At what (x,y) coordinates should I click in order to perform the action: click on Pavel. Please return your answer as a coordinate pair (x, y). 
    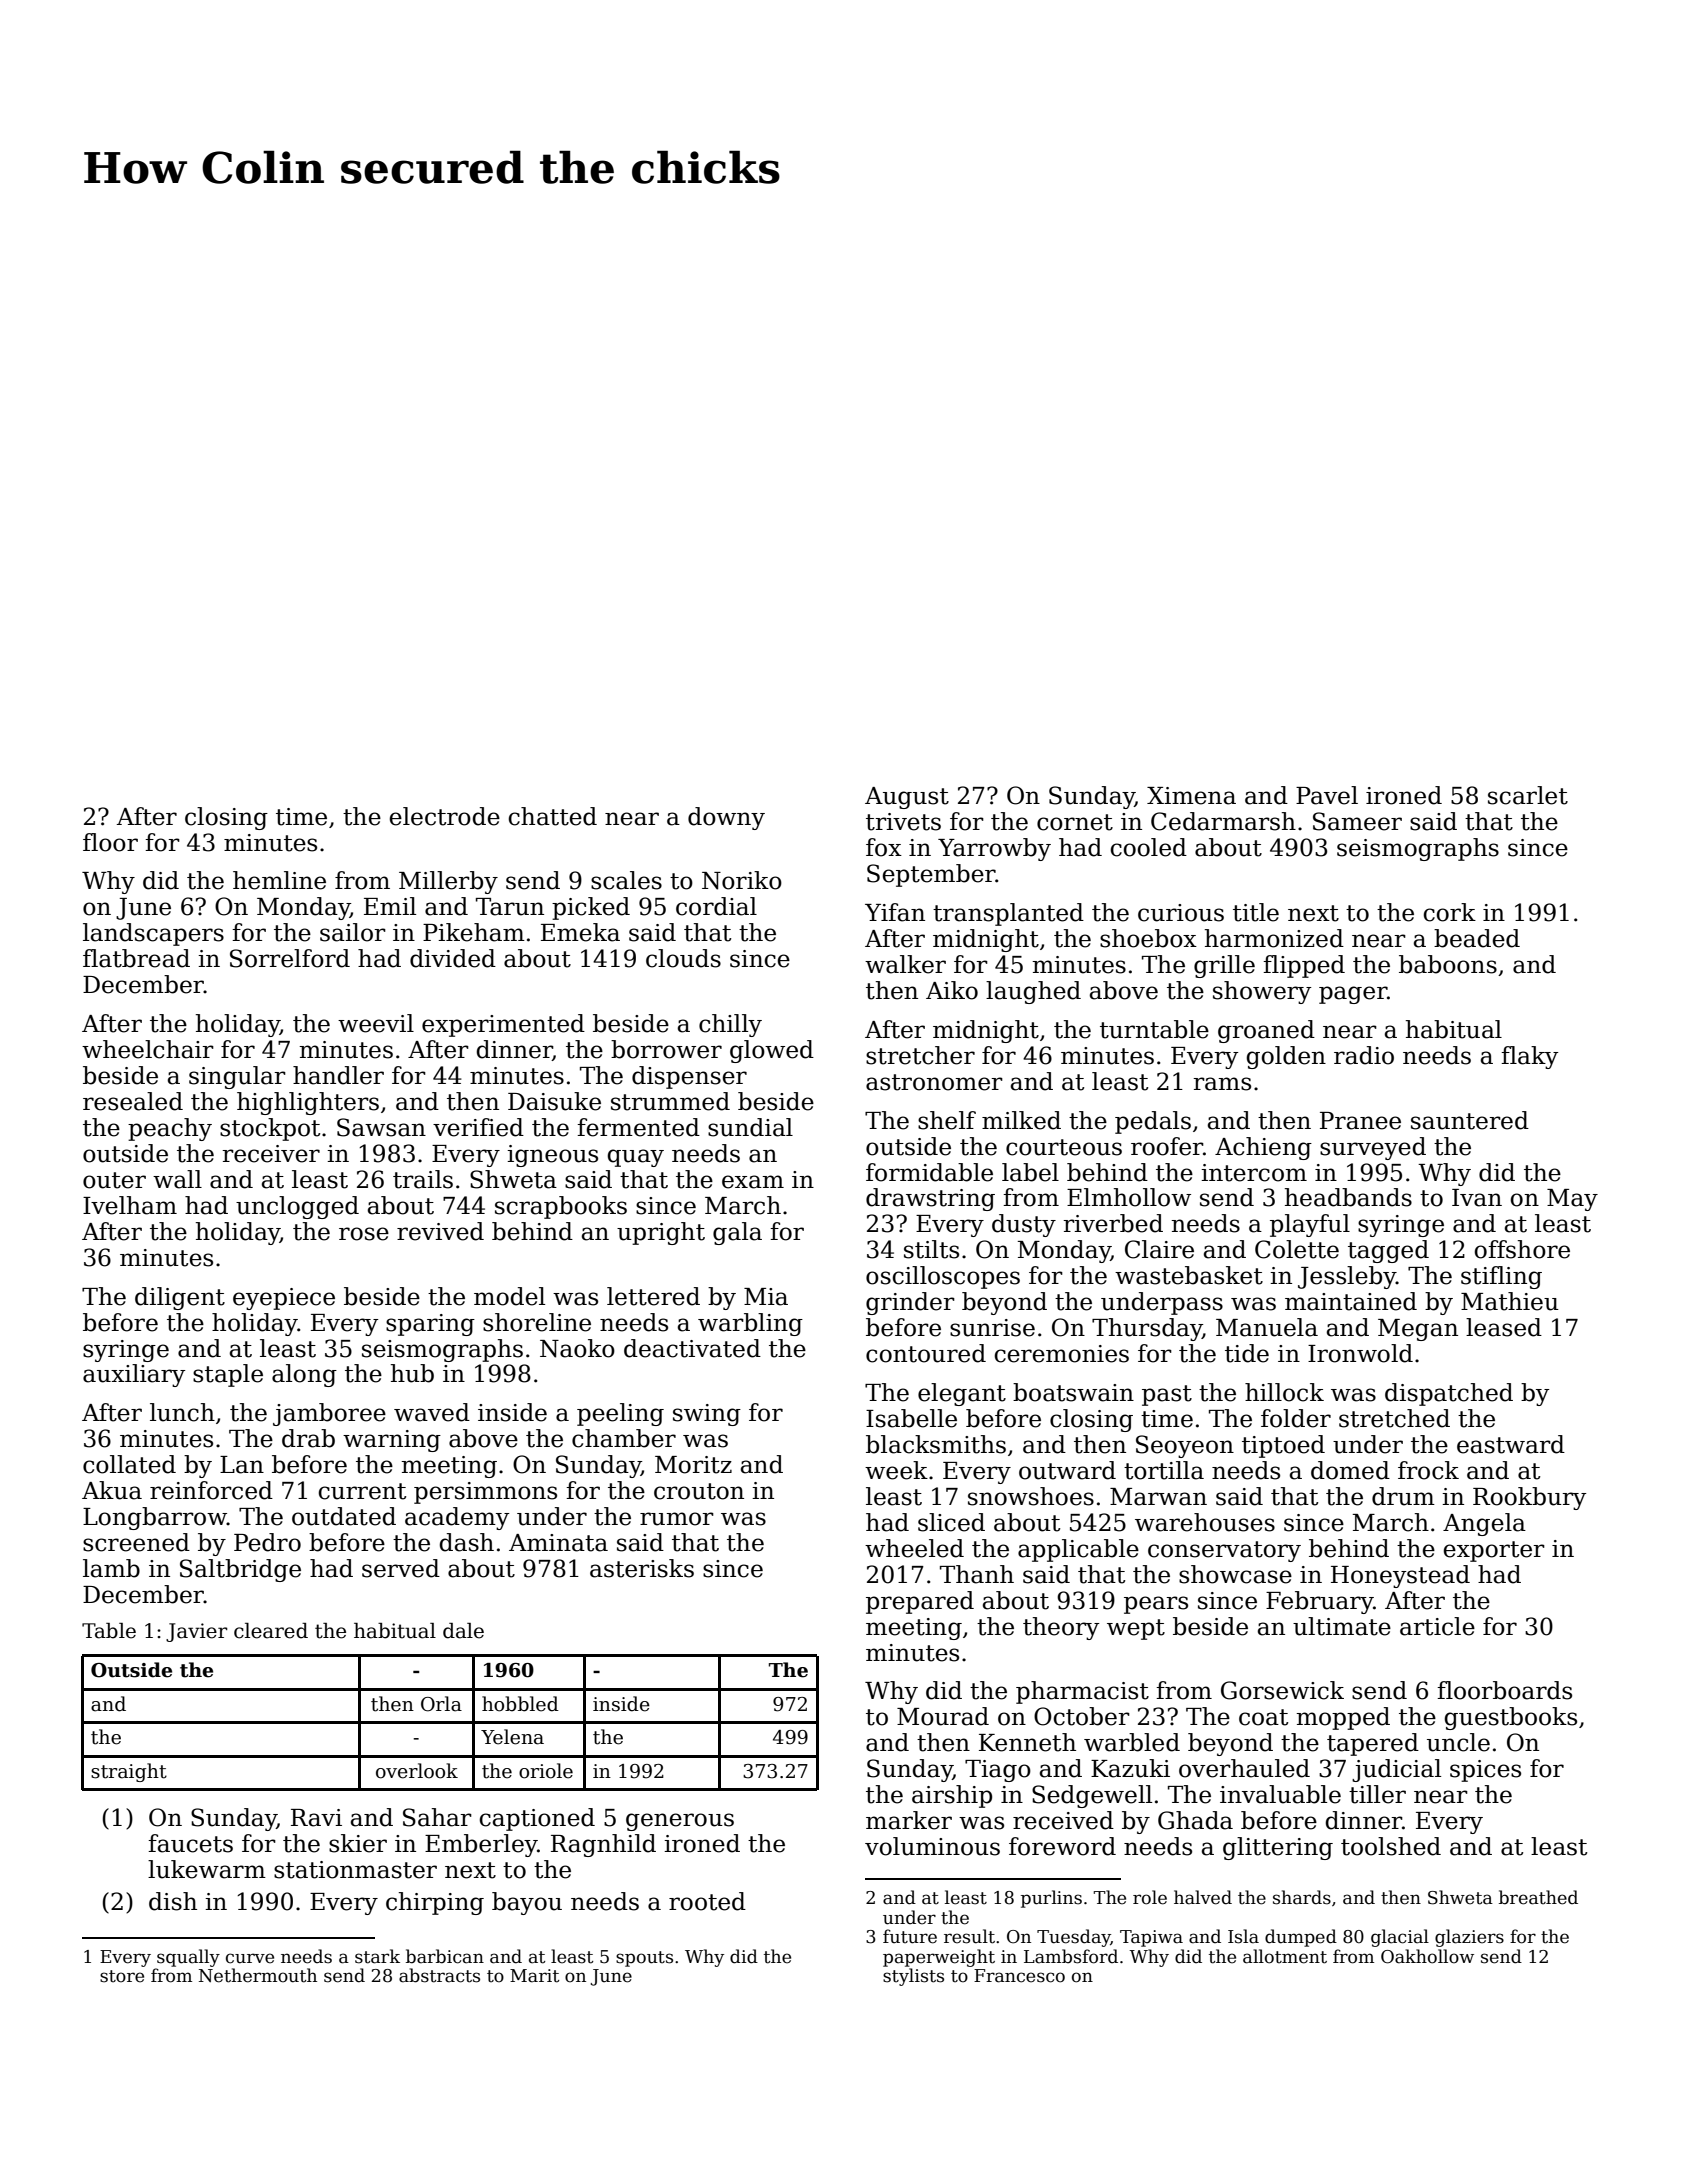
    Looking at the image, I should click on (1327, 795).
